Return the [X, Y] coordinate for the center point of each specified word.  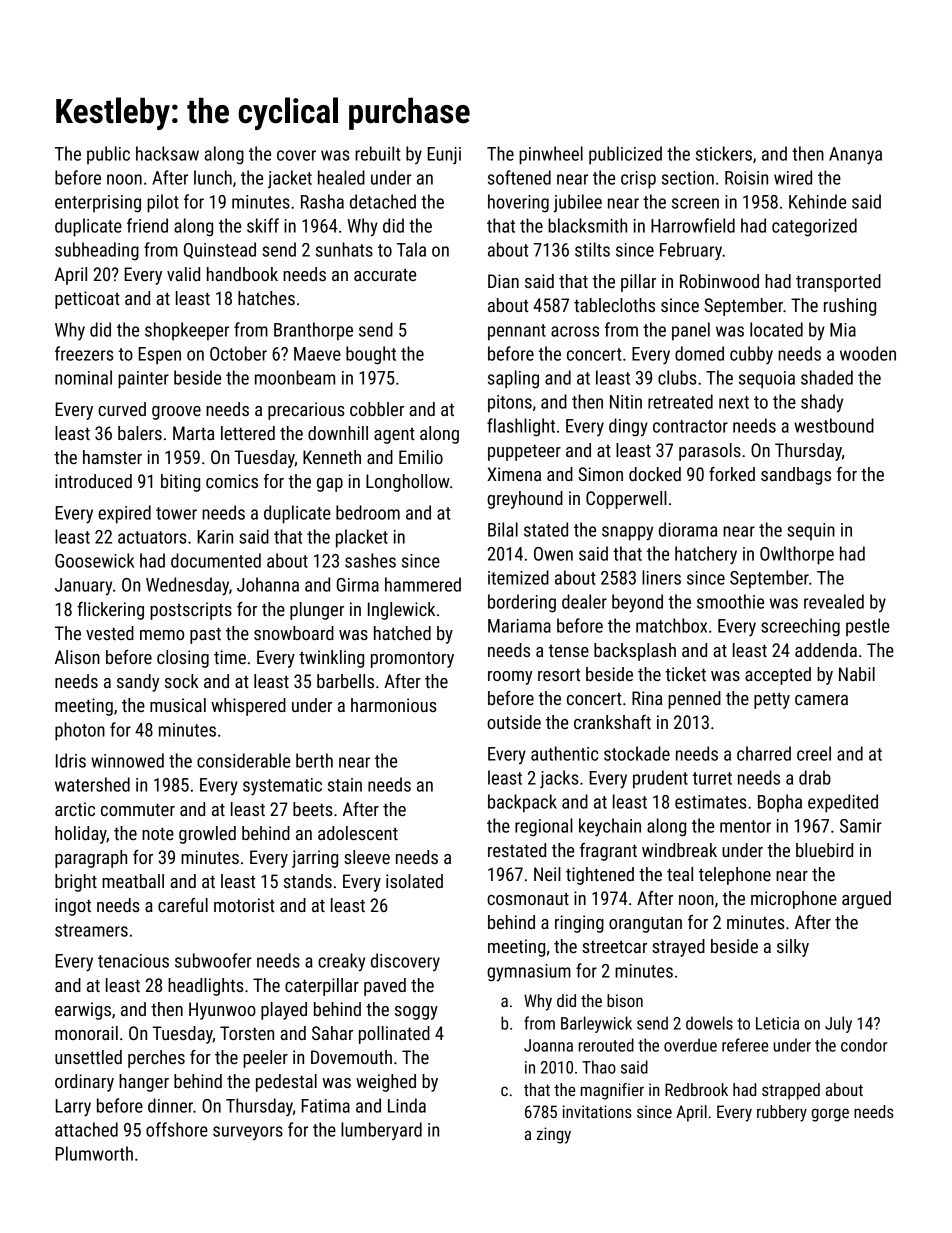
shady [822, 403]
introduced [93, 481]
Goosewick [94, 560]
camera [821, 700]
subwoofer [213, 960]
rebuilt [378, 153]
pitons [510, 404]
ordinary [84, 1083]
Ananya [855, 156]
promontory [412, 659]
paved [385, 987]
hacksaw [167, 153]
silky [793, 948]
